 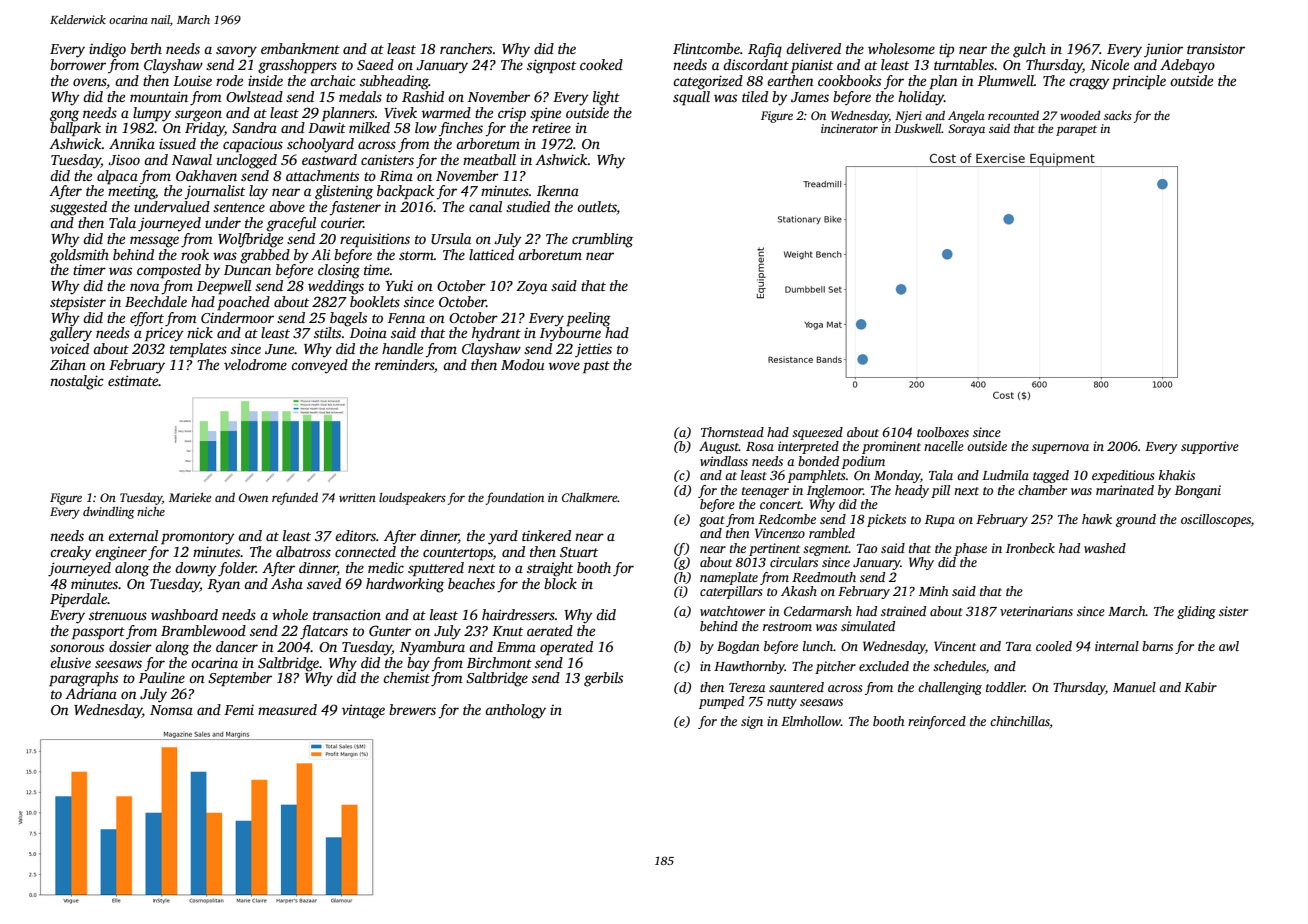 What do you see at coordinates (1123, 476) in the screenshot?
I see `expeditious` at bounding box center [1123, 476].
